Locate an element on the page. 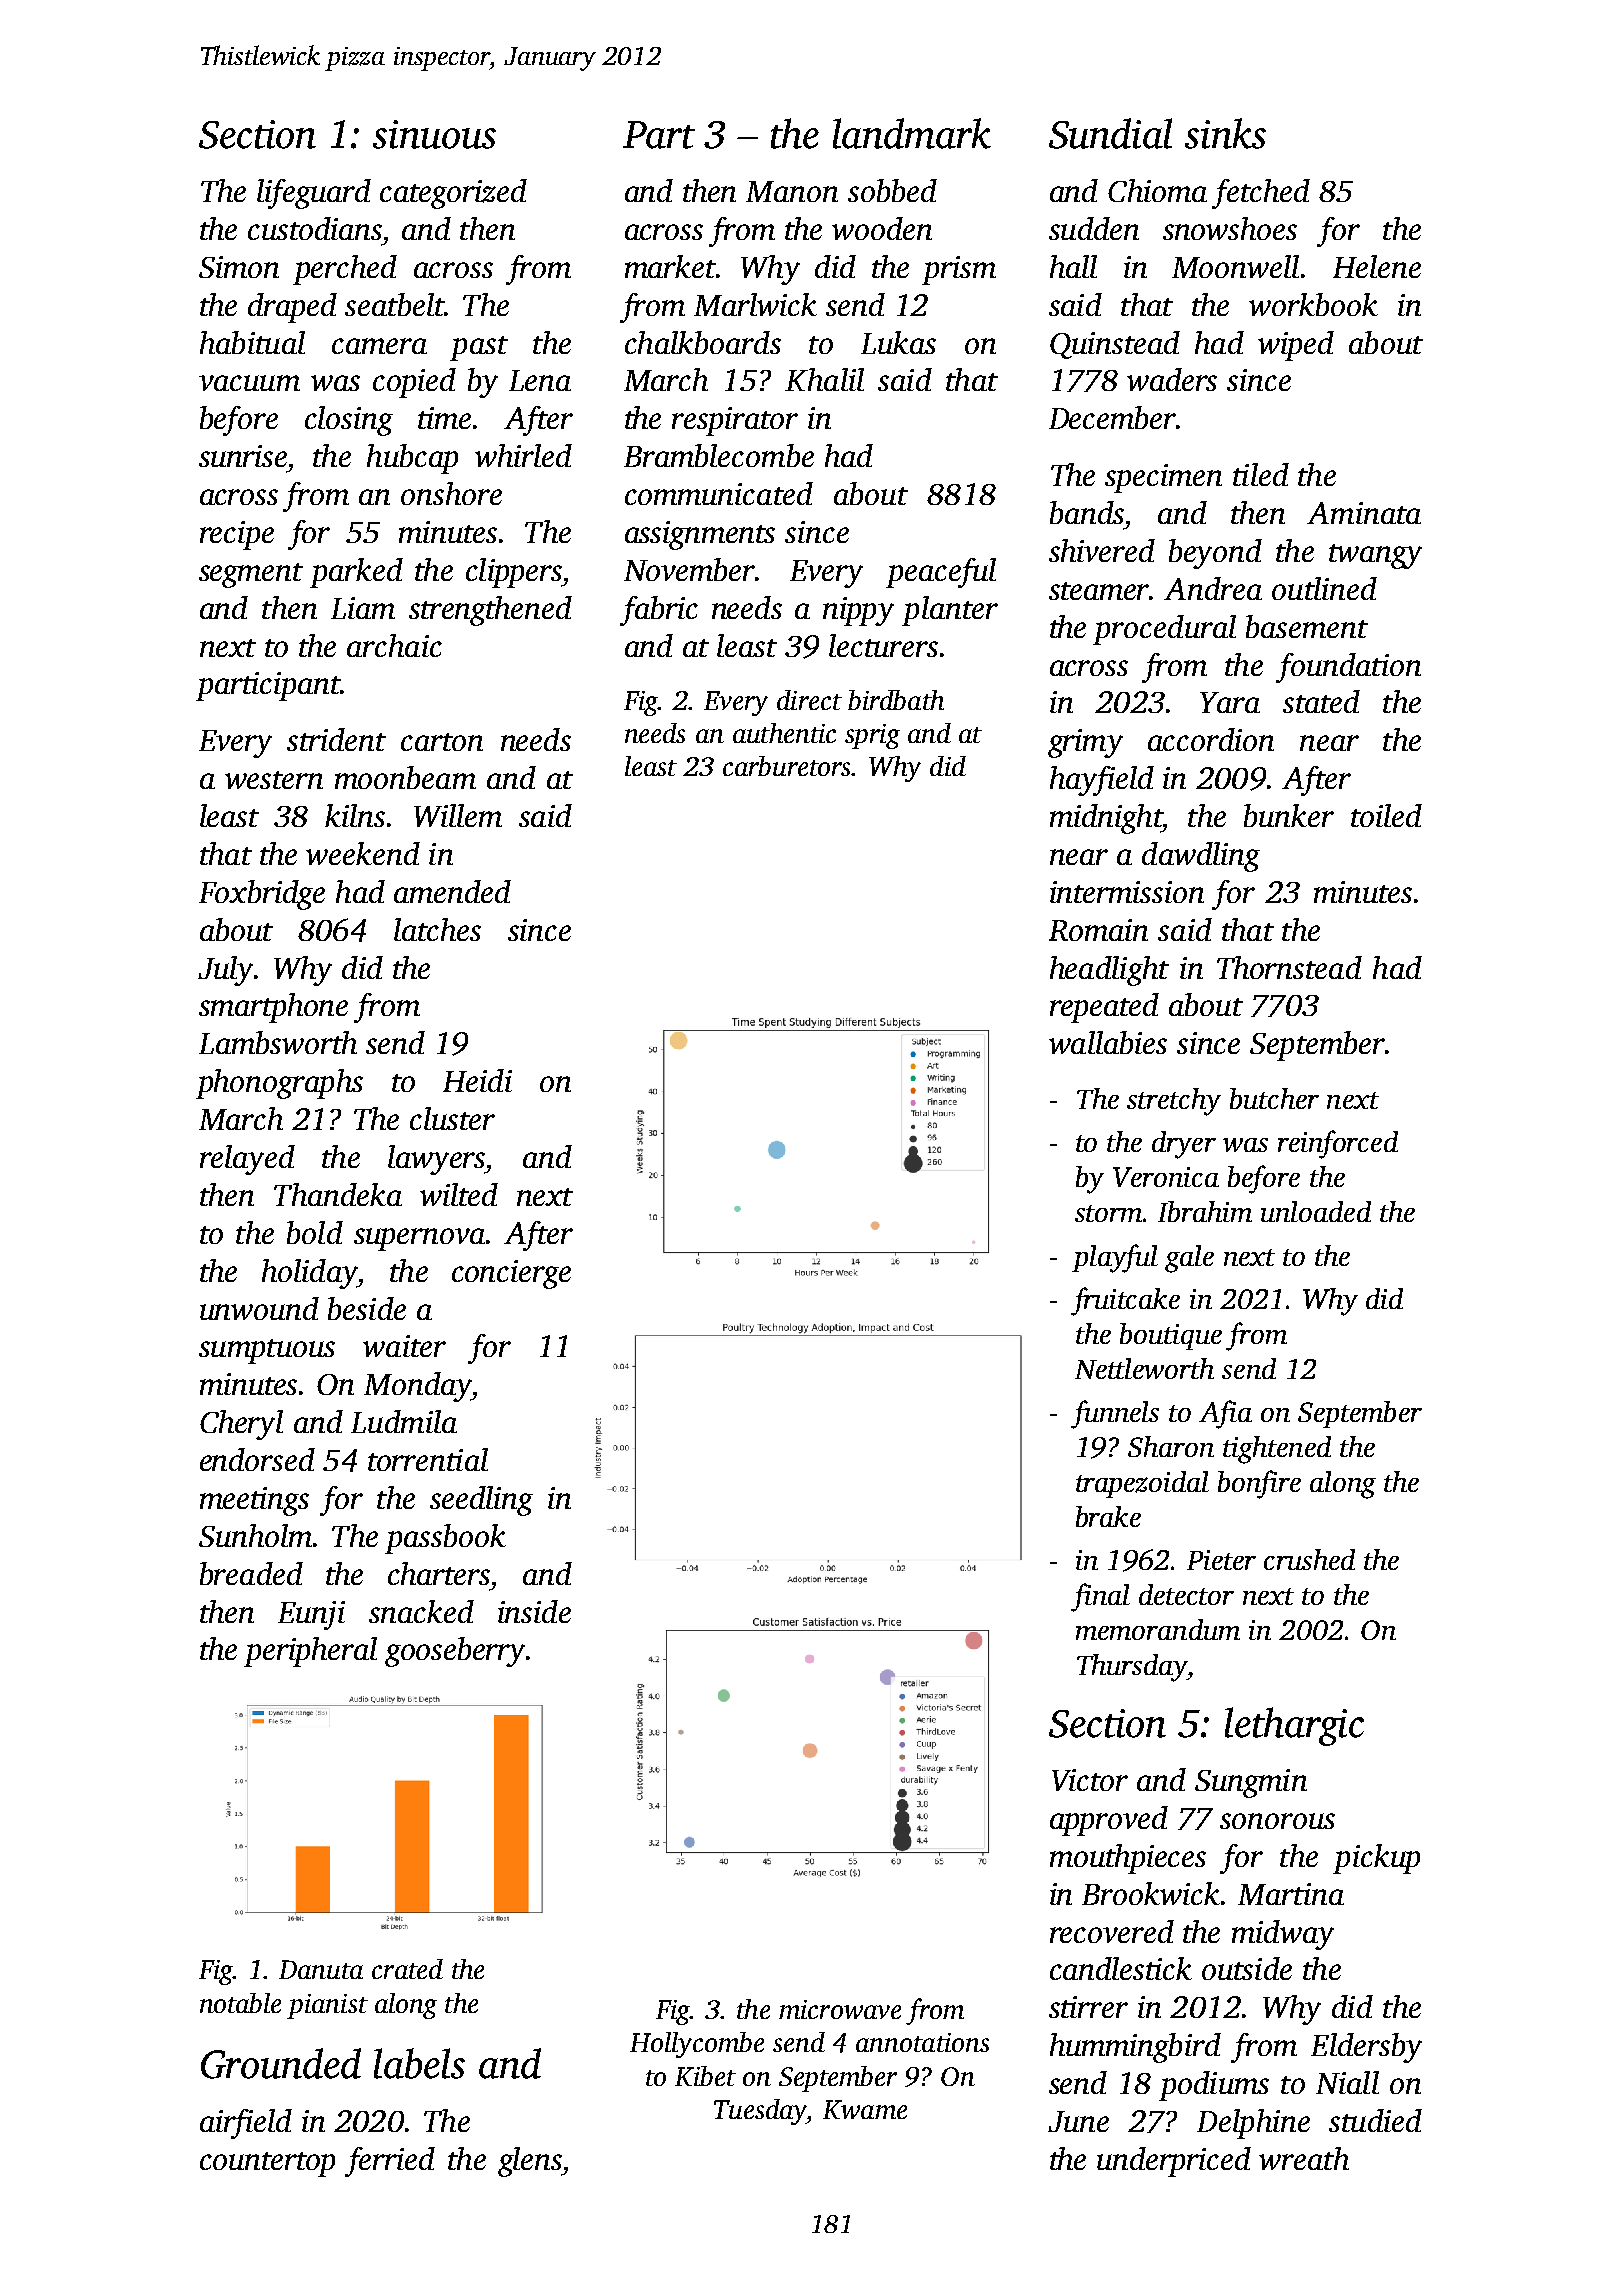 The width and height of the page is (1620, 2292). endorsed is located at coordinates (257, 1459).
